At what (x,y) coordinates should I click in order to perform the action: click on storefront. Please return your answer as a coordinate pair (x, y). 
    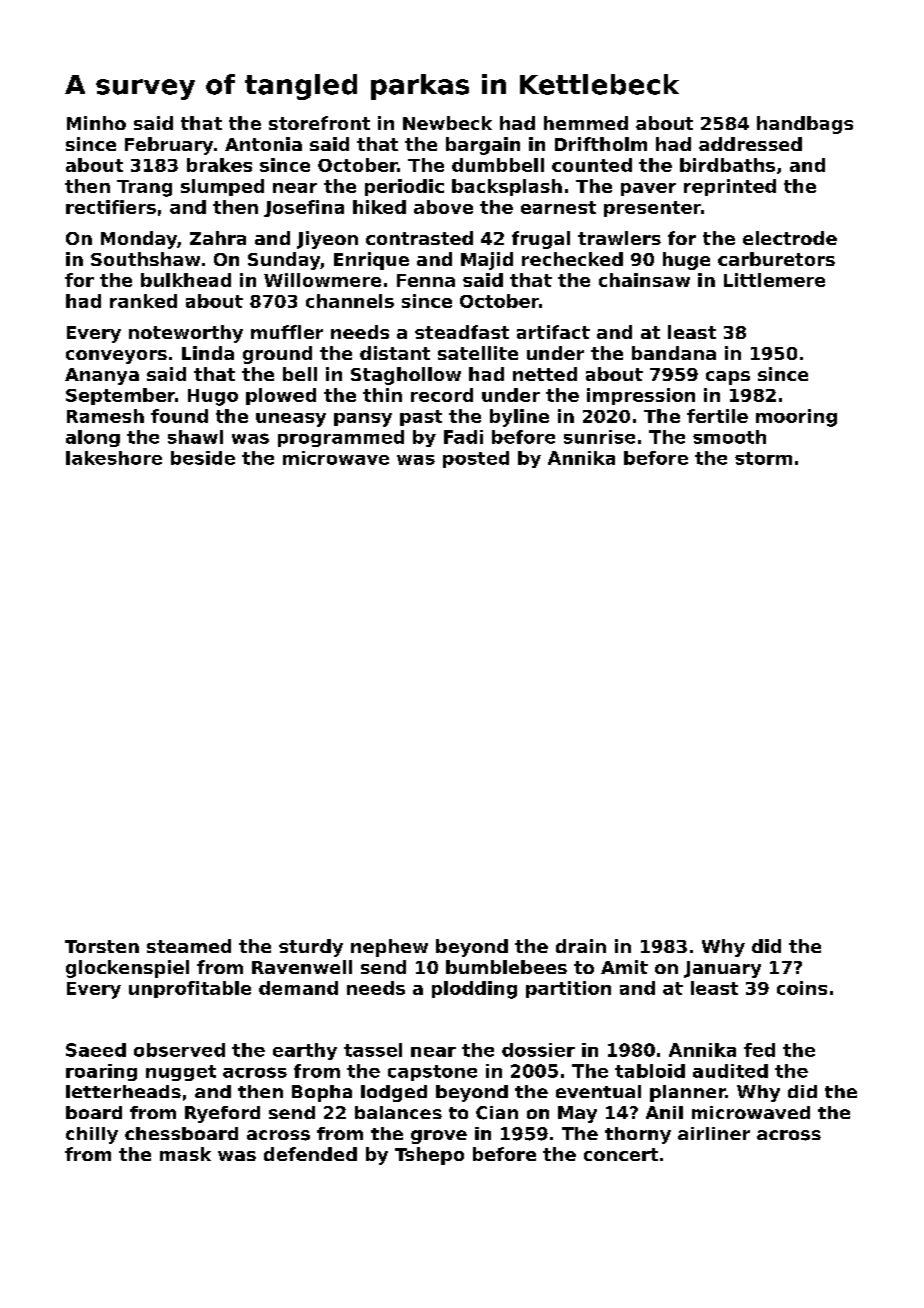
    Looking at the image, I should click on (319, 123).
